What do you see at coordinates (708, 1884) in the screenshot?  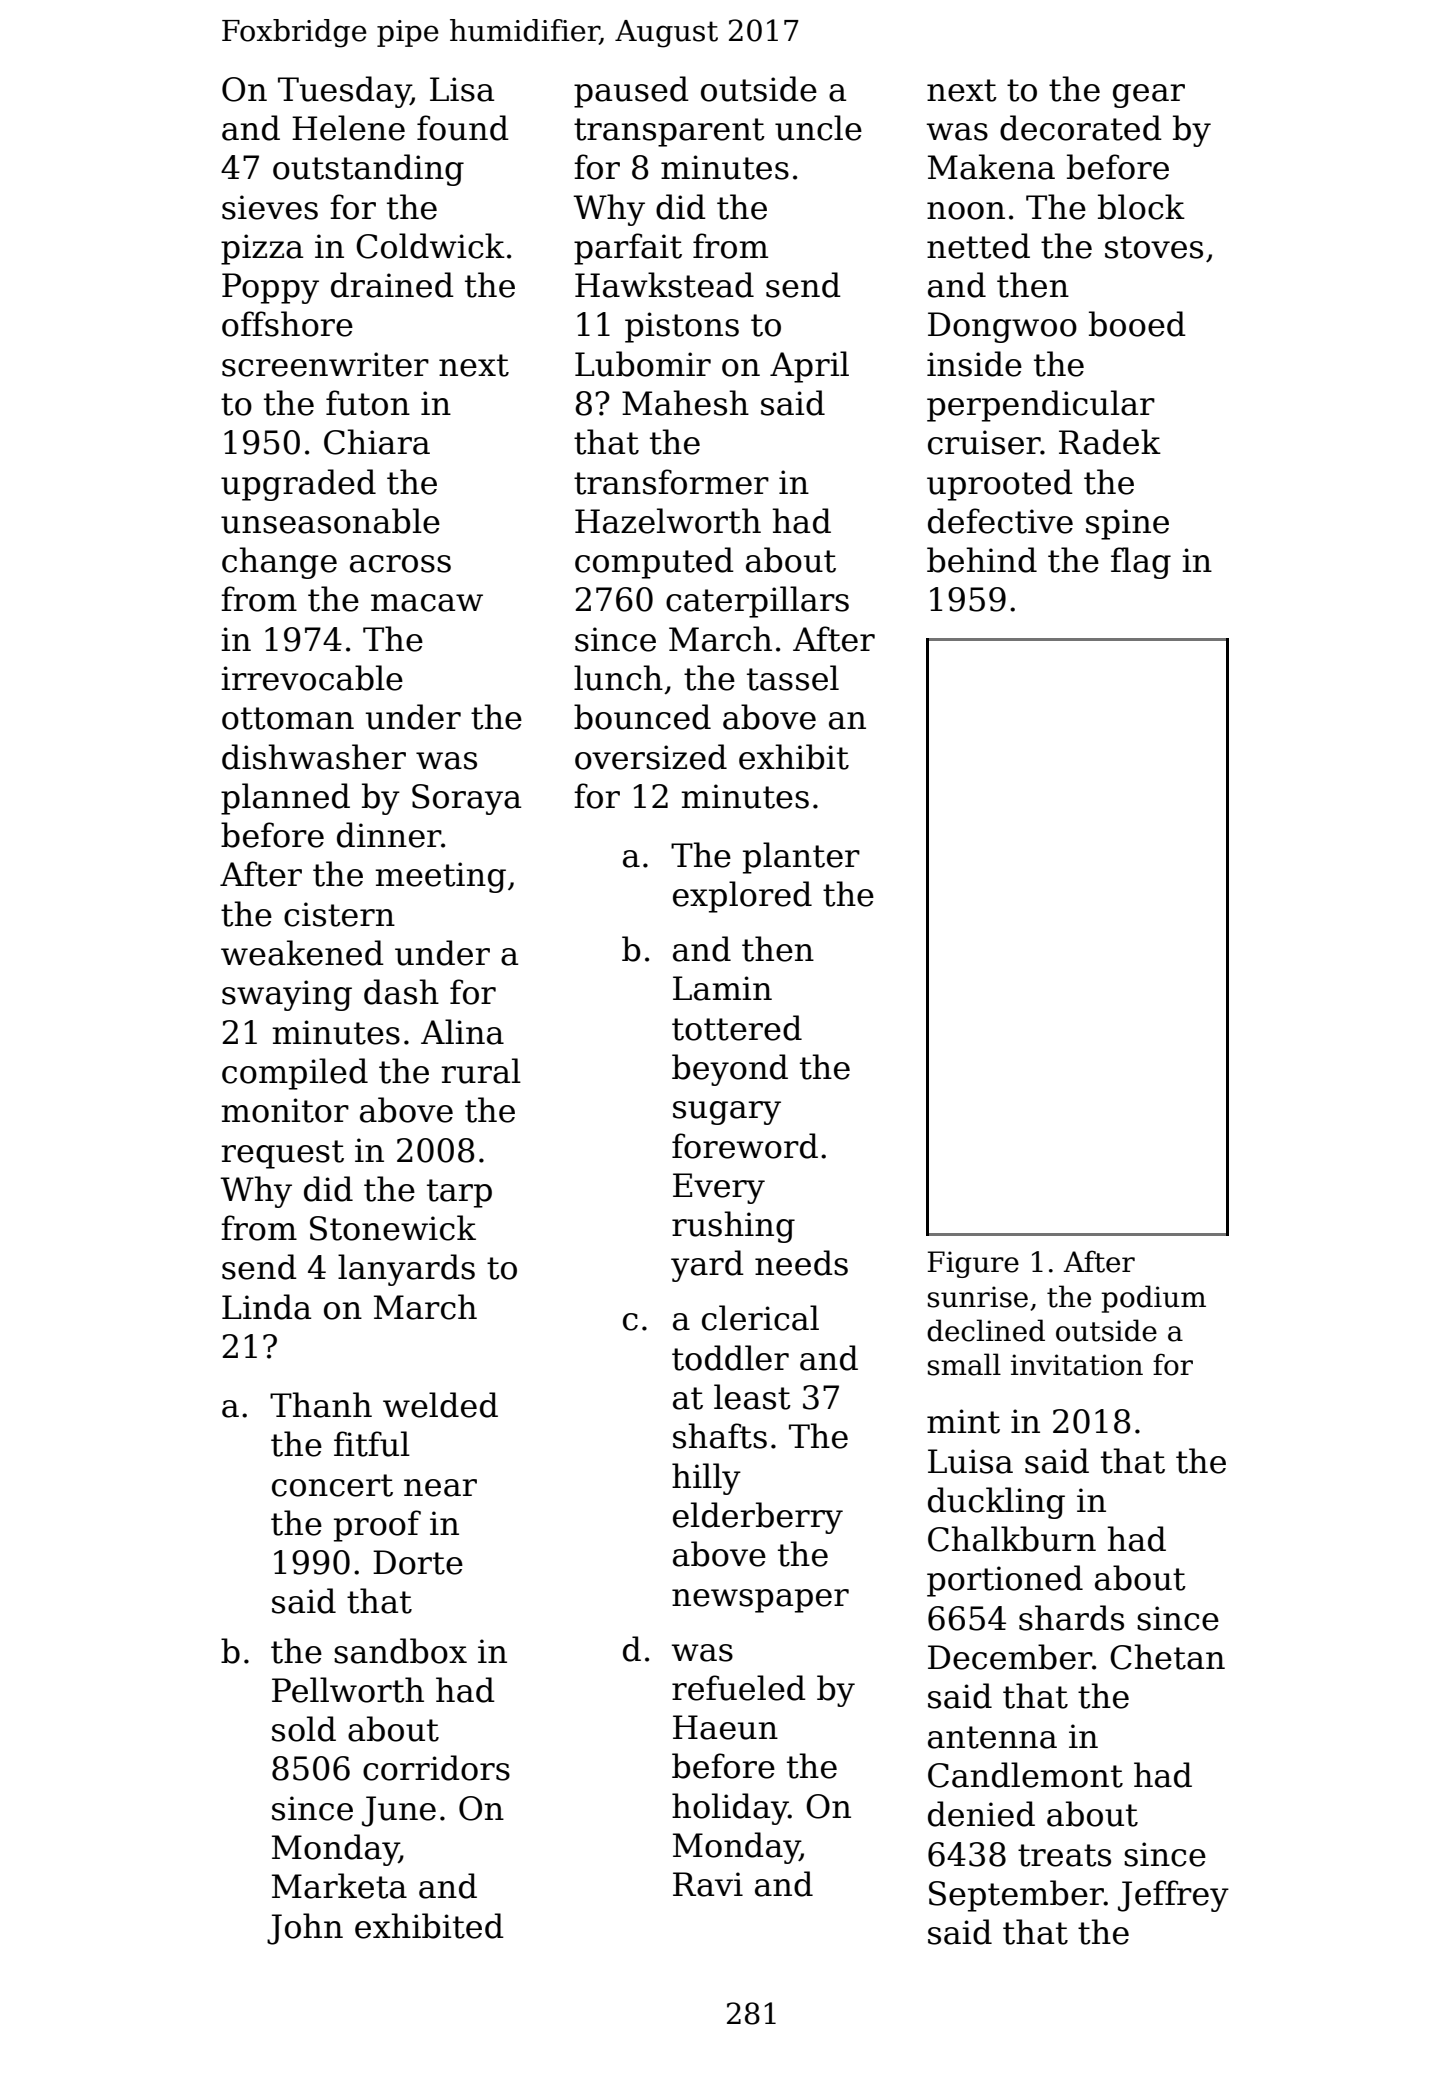 I see `Ravi` at bounding box center [708, 1884].
